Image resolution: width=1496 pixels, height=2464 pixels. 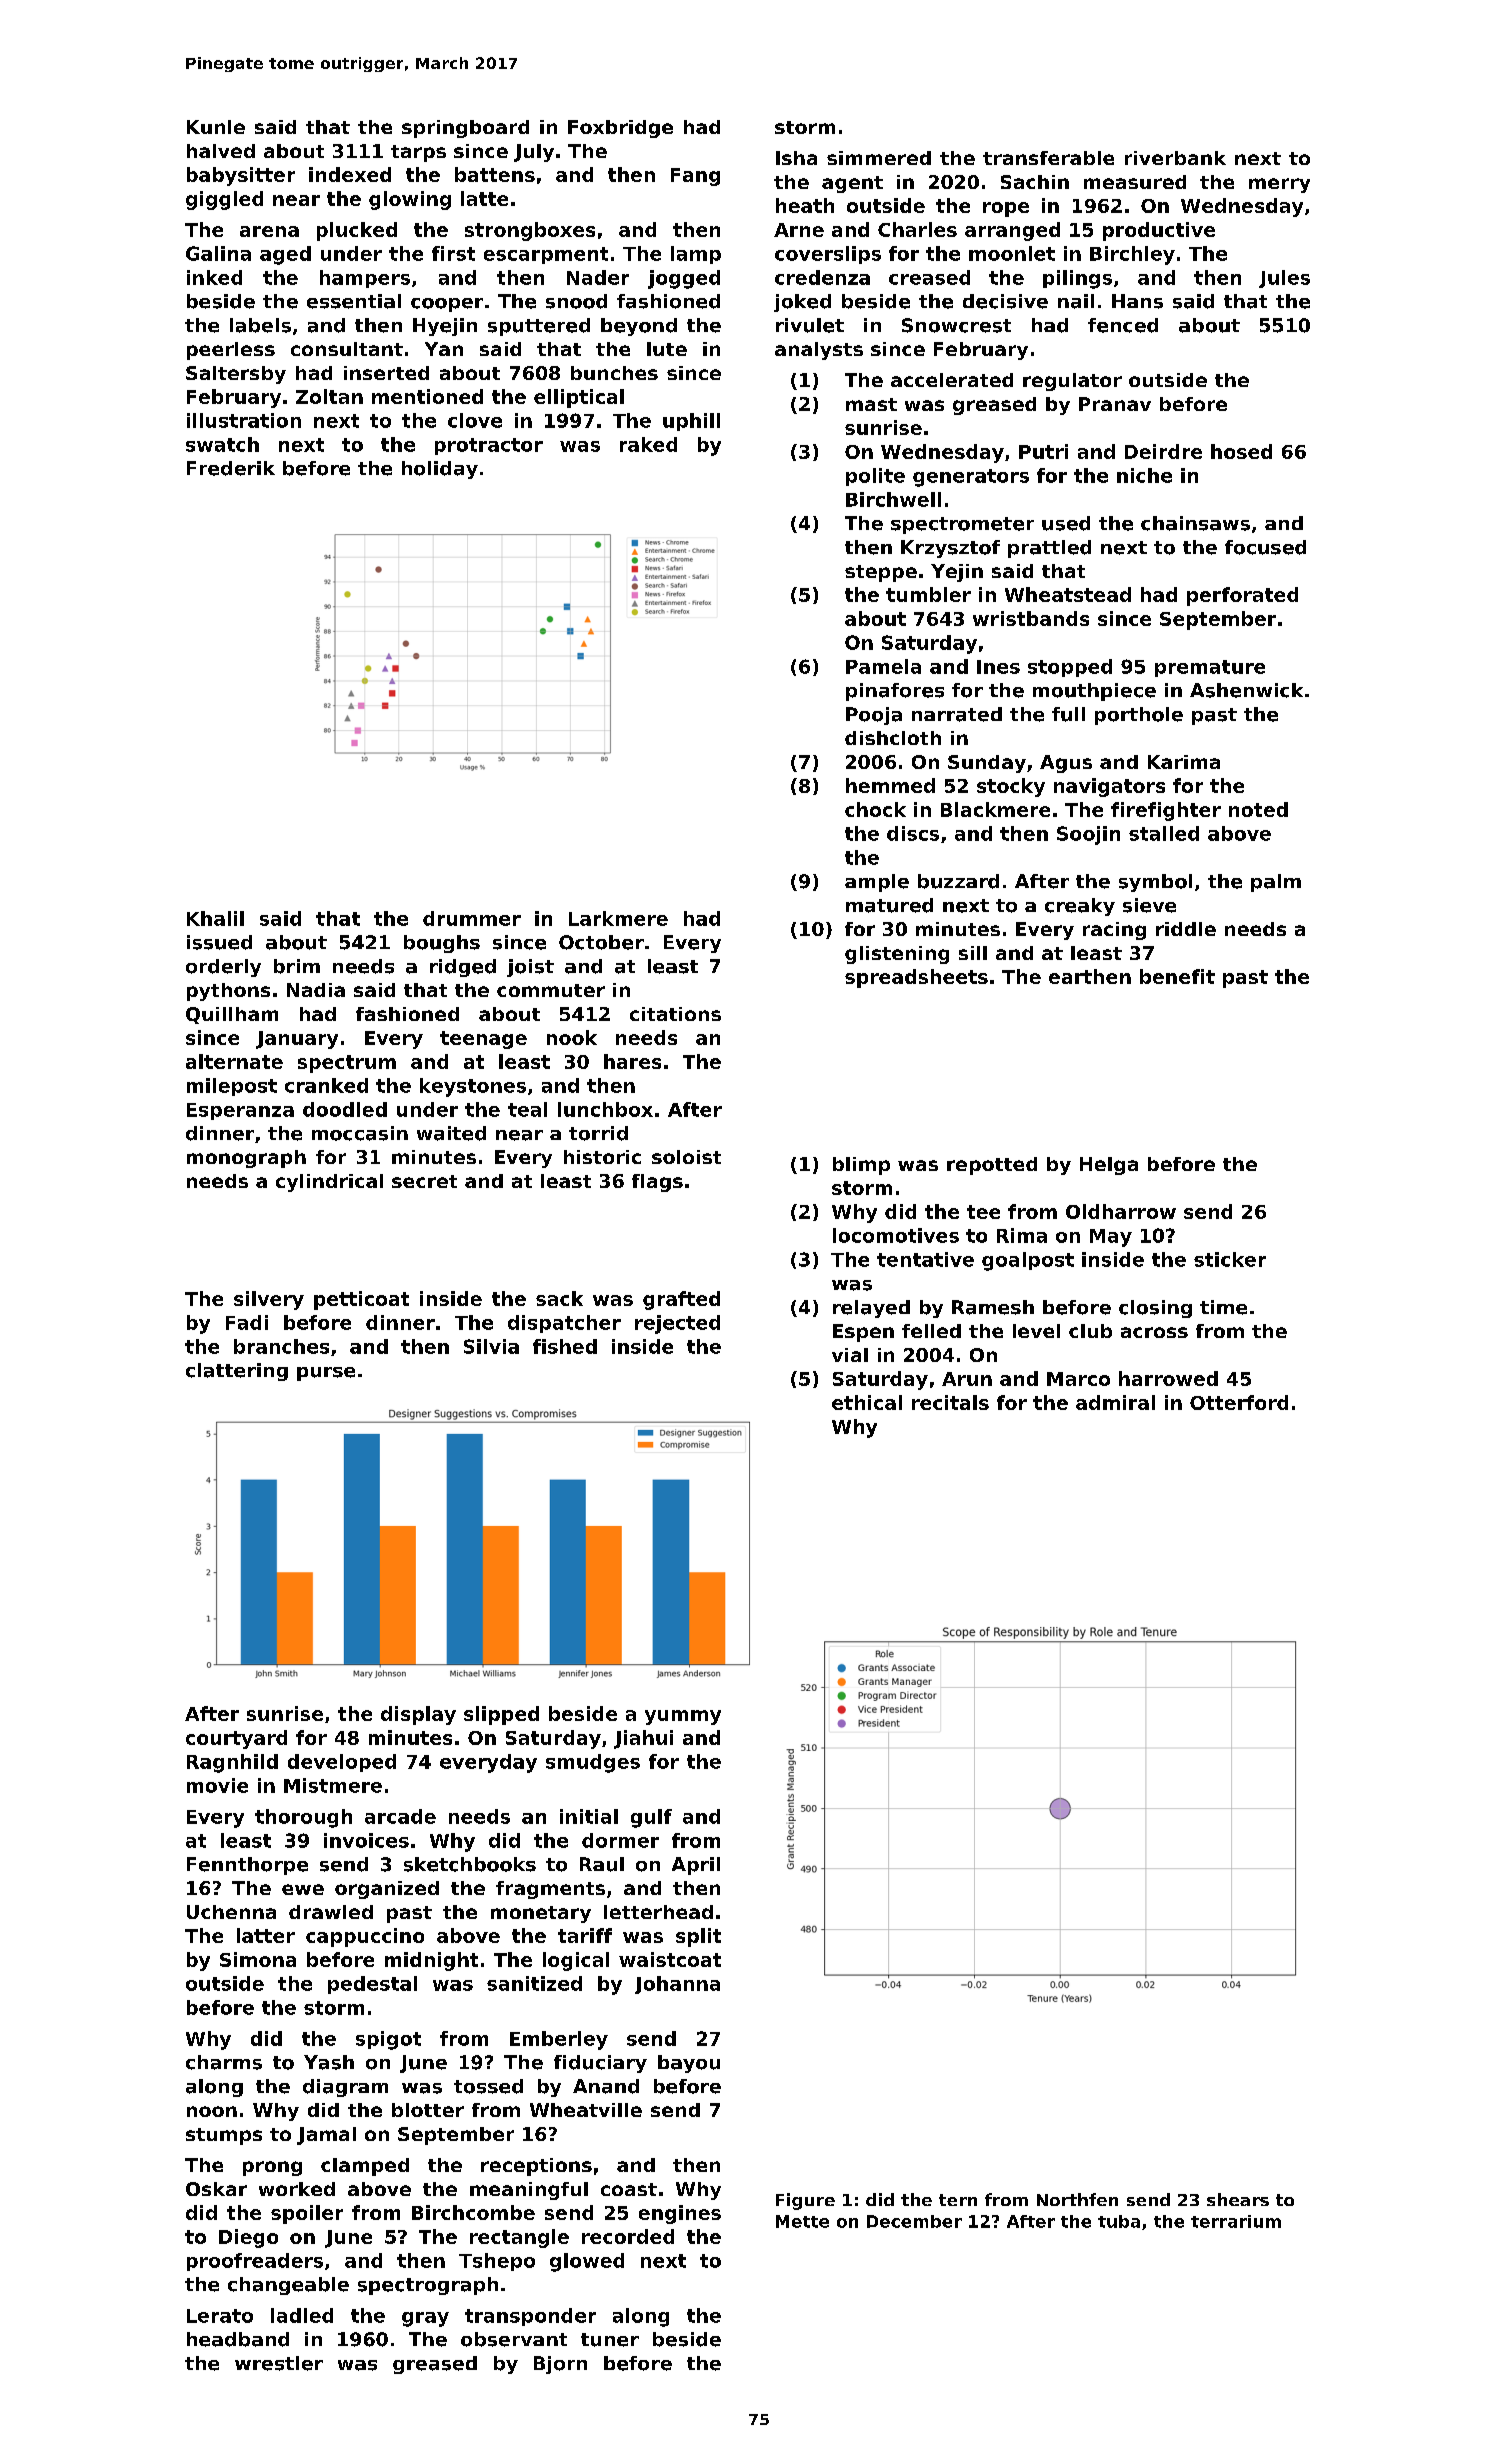 I want to click on simmered, so click(x=879, y=158).
